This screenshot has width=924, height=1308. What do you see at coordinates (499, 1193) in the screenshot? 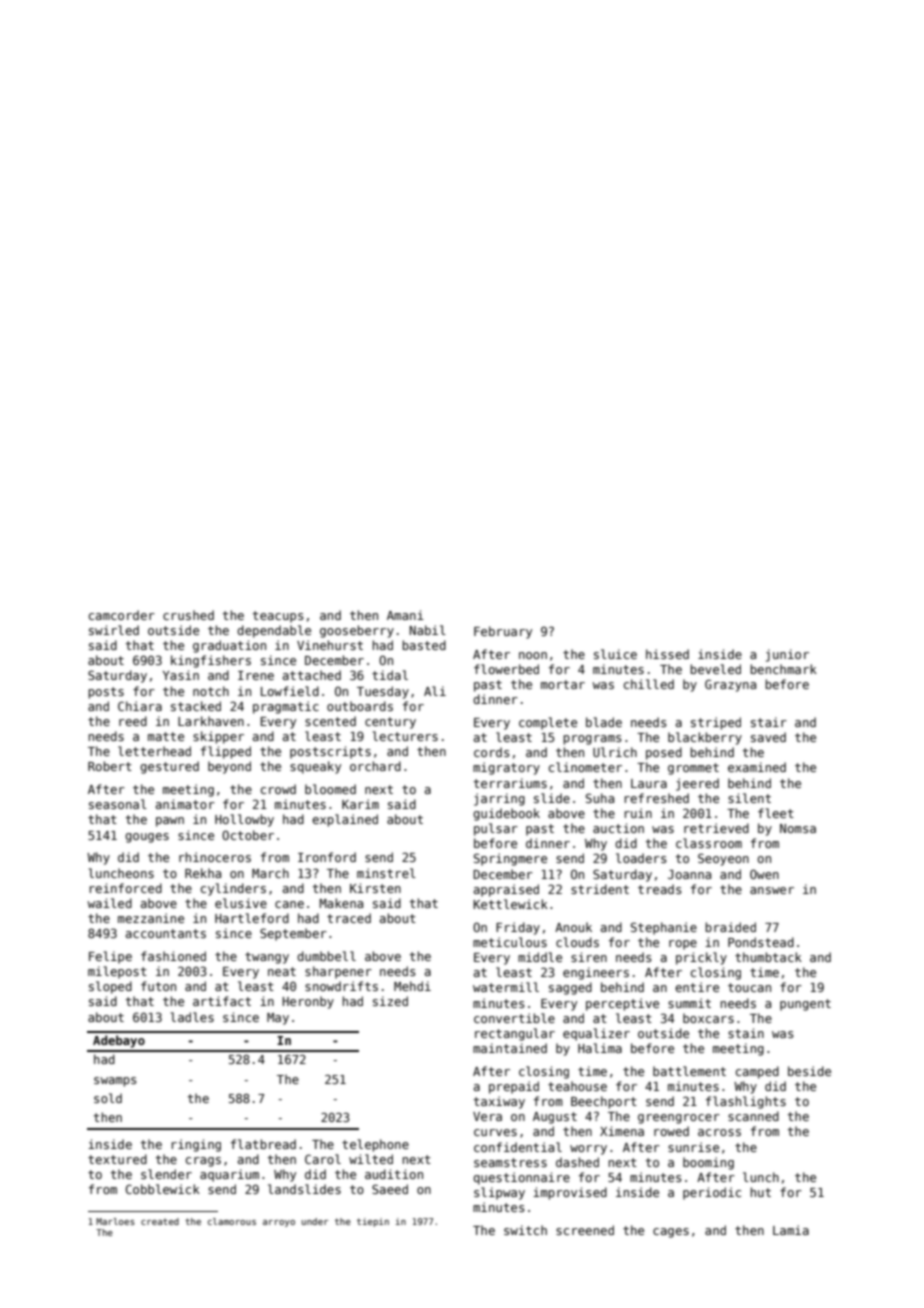
I see `slipway` at bounding box center [499, 1193].
